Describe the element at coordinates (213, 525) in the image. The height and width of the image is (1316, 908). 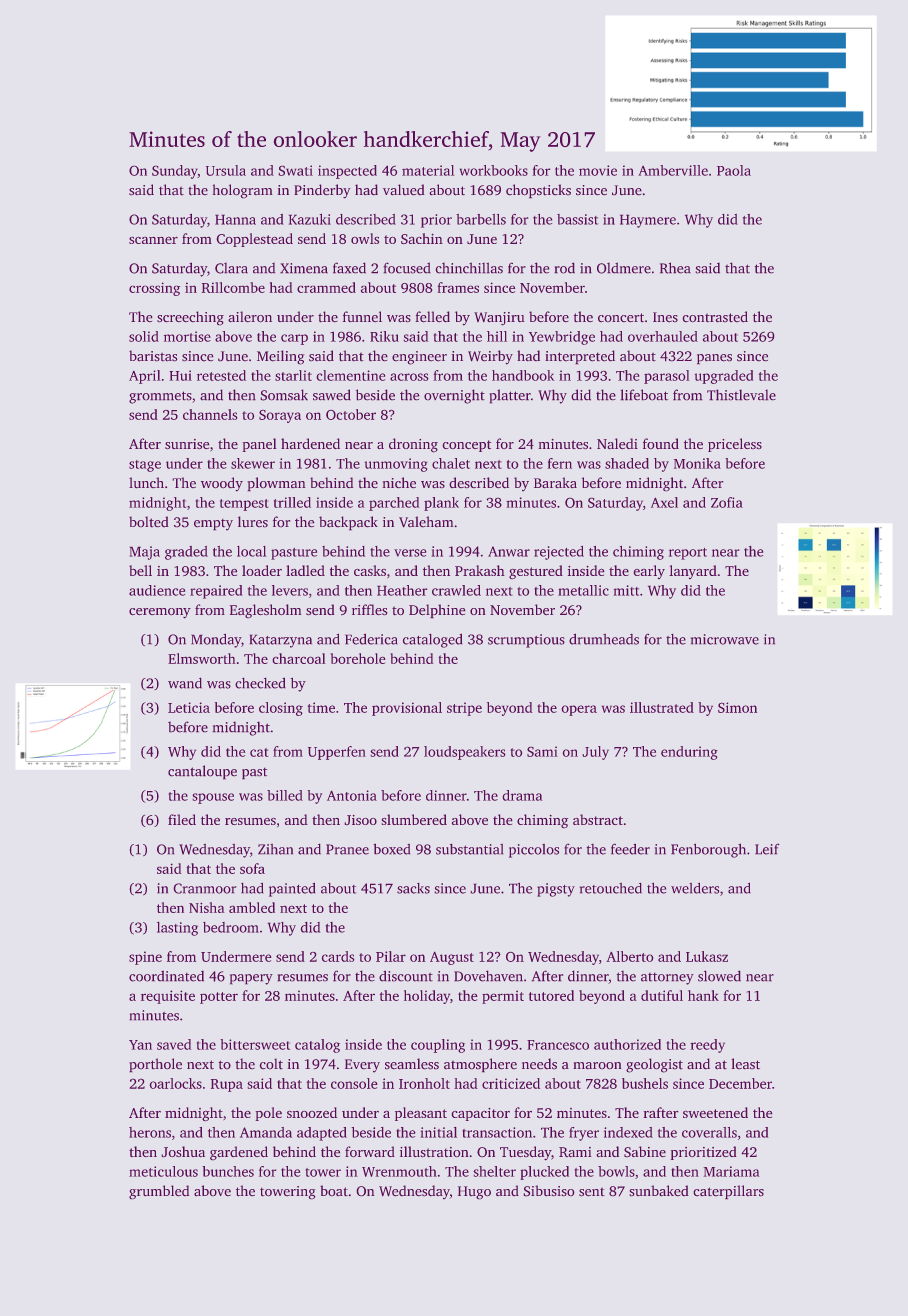
I see `empty` at that location.
